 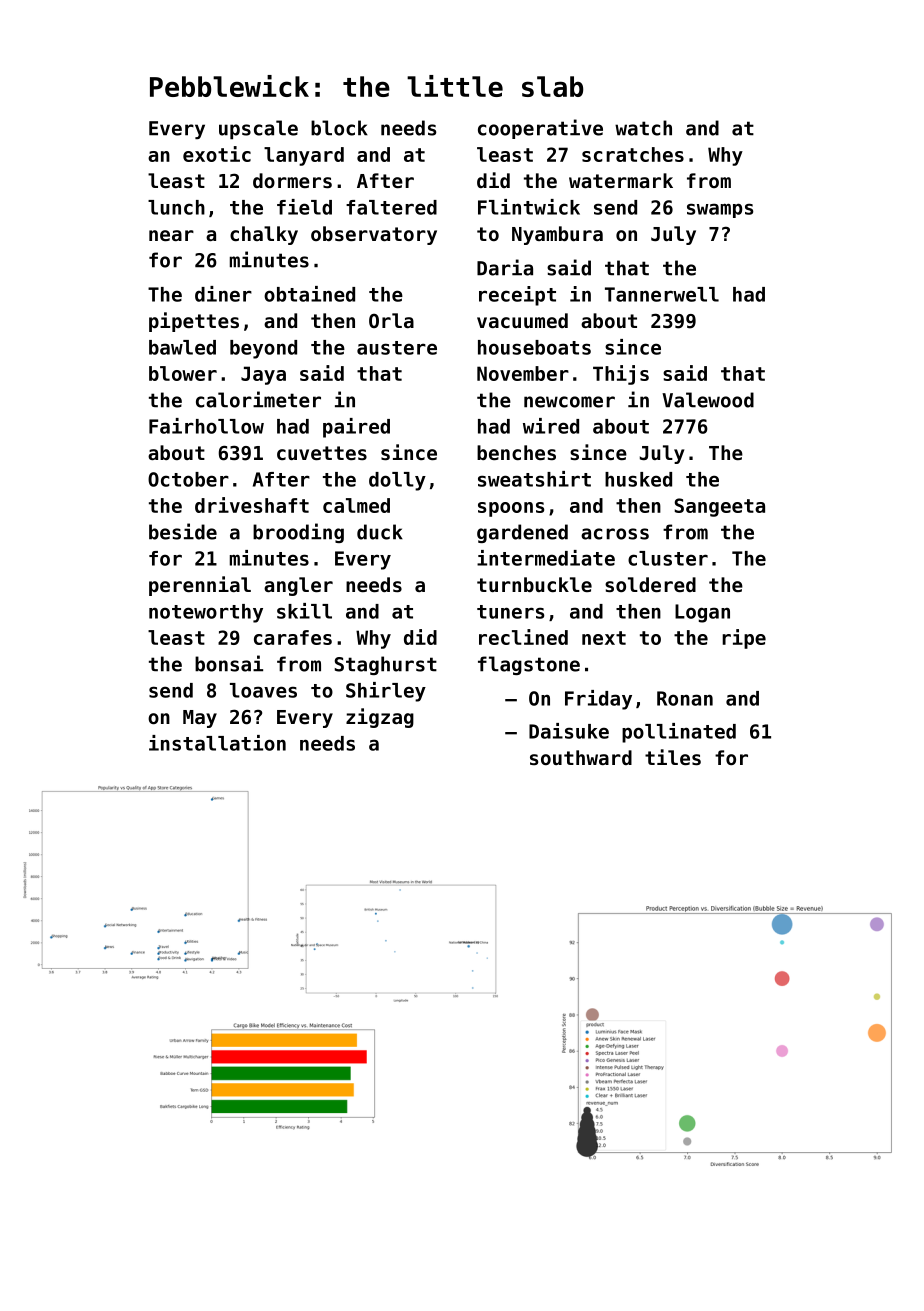 I want to click on zigzag, so click(x=380, y=718).
